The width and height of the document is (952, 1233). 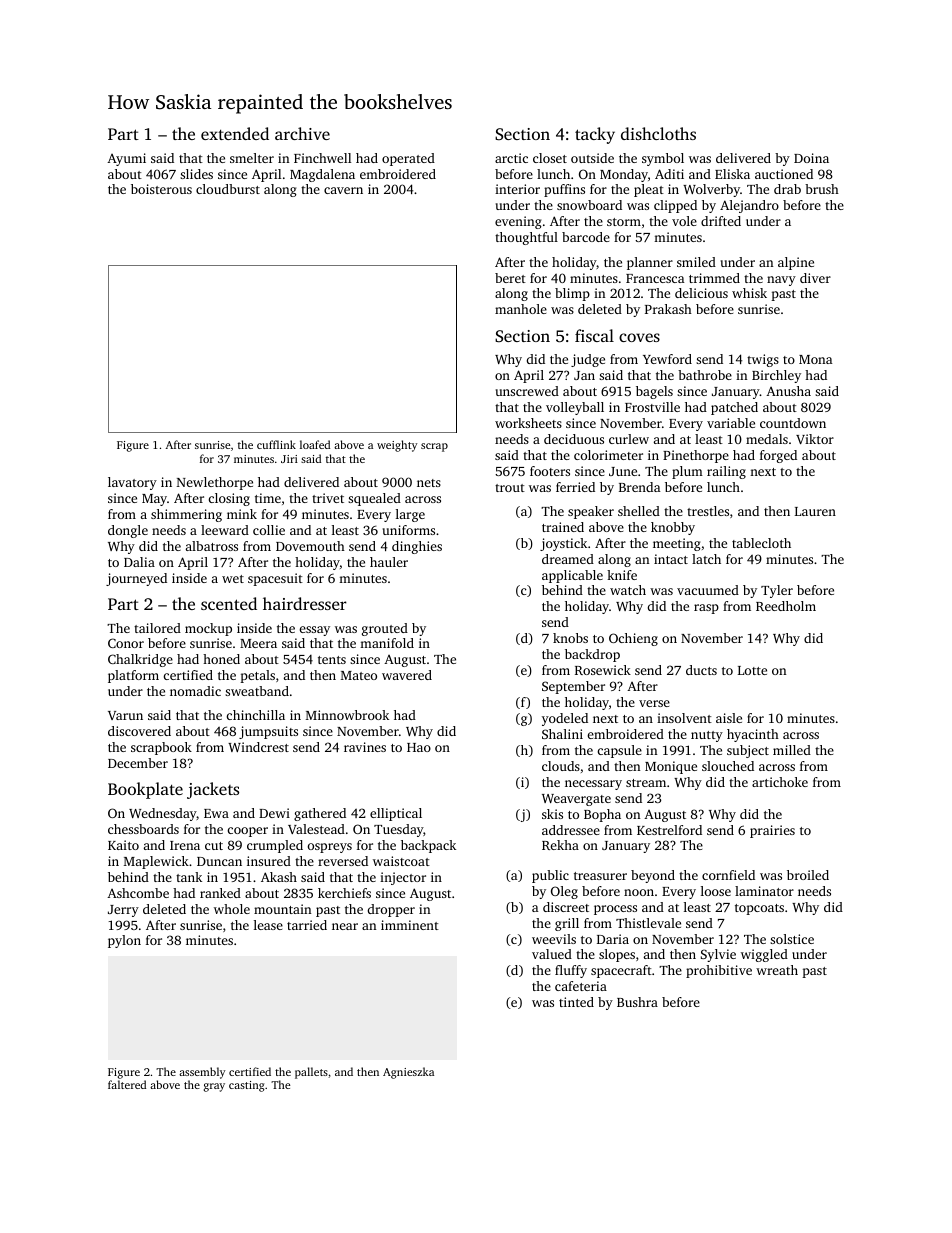 I want to click on cloudburst, so click(x=228, y=189).
